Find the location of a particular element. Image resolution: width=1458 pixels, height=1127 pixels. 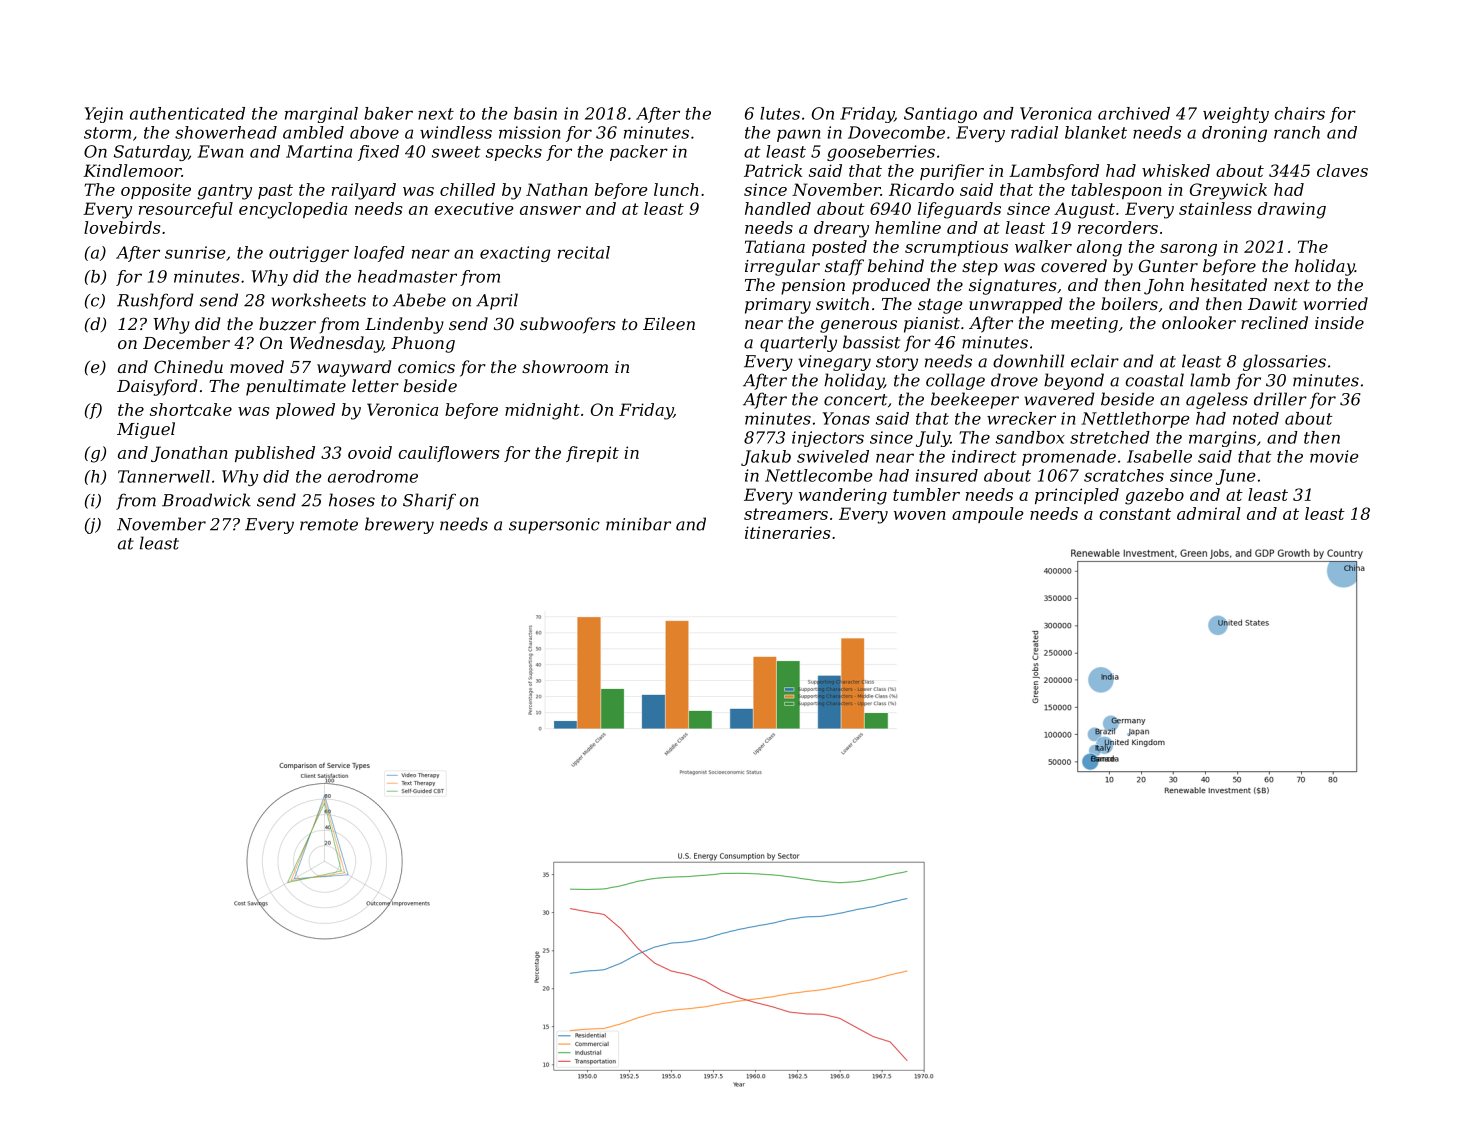

Rushford is located at coordinates (155, 301).
